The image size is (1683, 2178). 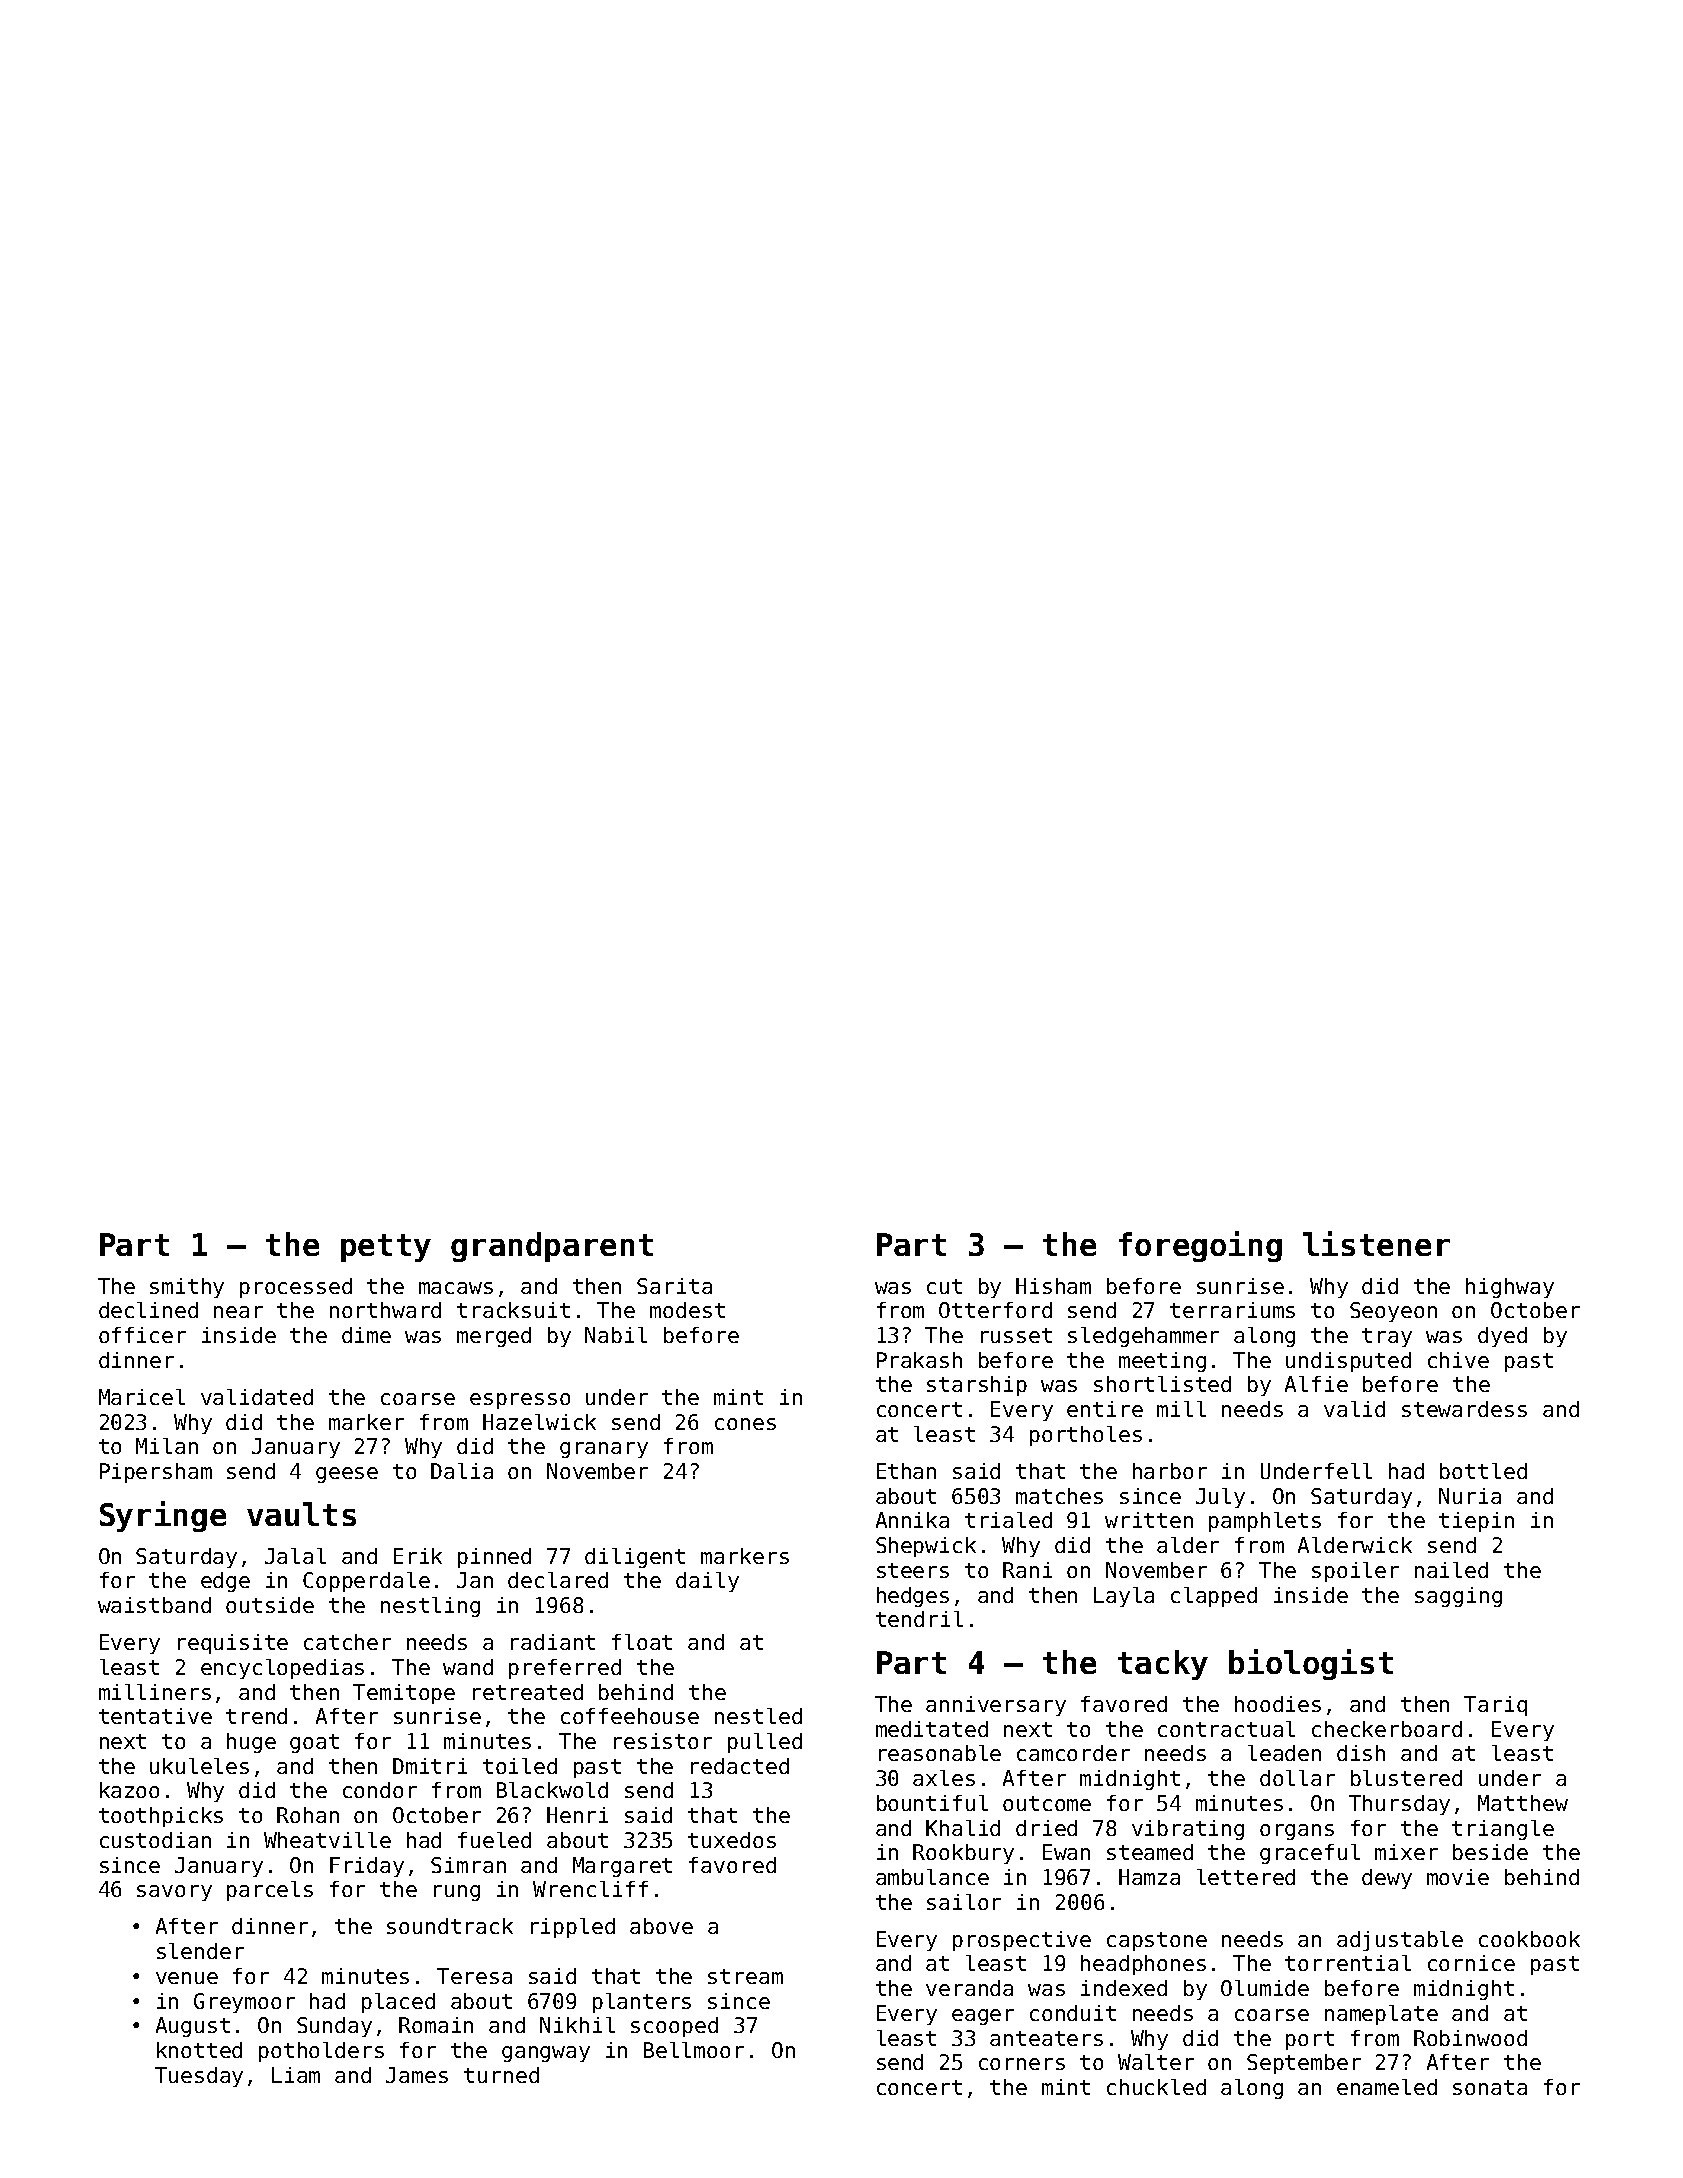 What do you see at coordinates (944, 1286) in the document?
I see `cut` at bounding box center [944, 1286].
